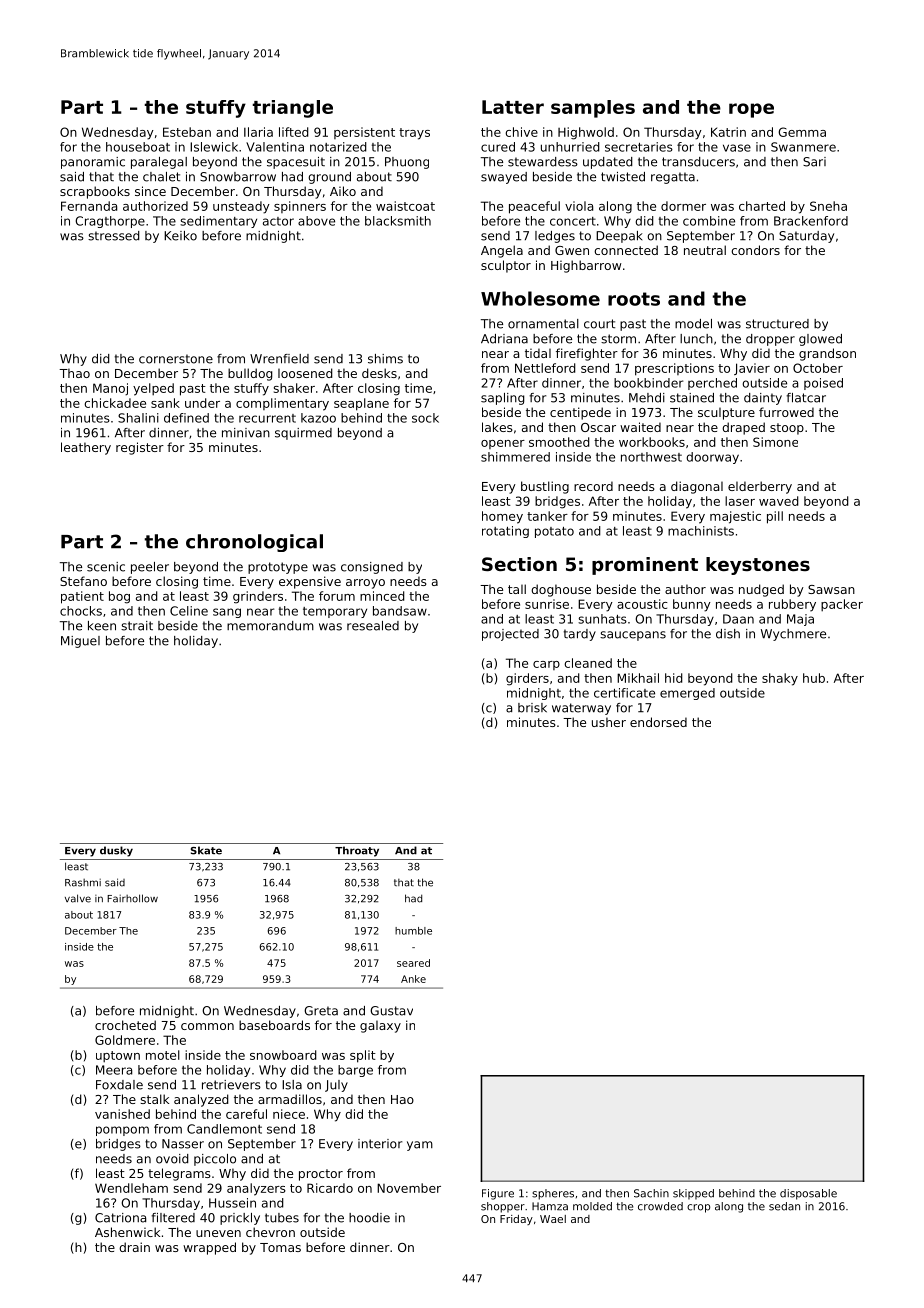 The width and height of the document is (924, 1308). I want to click on leathery, so click(86, 448).
